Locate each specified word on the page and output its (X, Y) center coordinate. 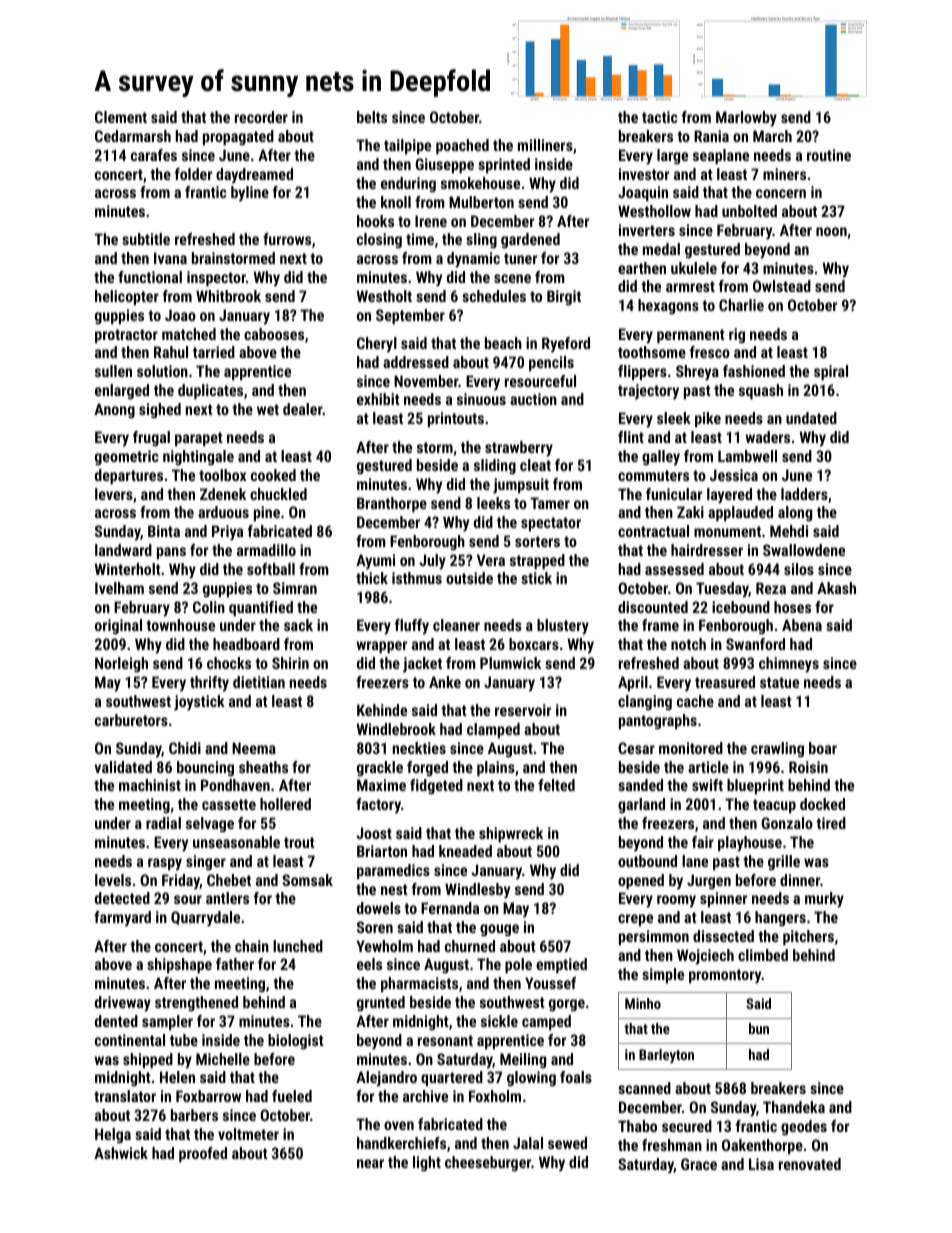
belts (372, 117)
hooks (375, 221)
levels (113, 880)
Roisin (808, 767)
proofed (203, 1154)
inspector (216, 278)
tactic (660, 117)
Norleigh (121, 665)
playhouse (750, 844)
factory (378, 806)
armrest (690, 286)
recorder (261, 117)
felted (556, 785)
